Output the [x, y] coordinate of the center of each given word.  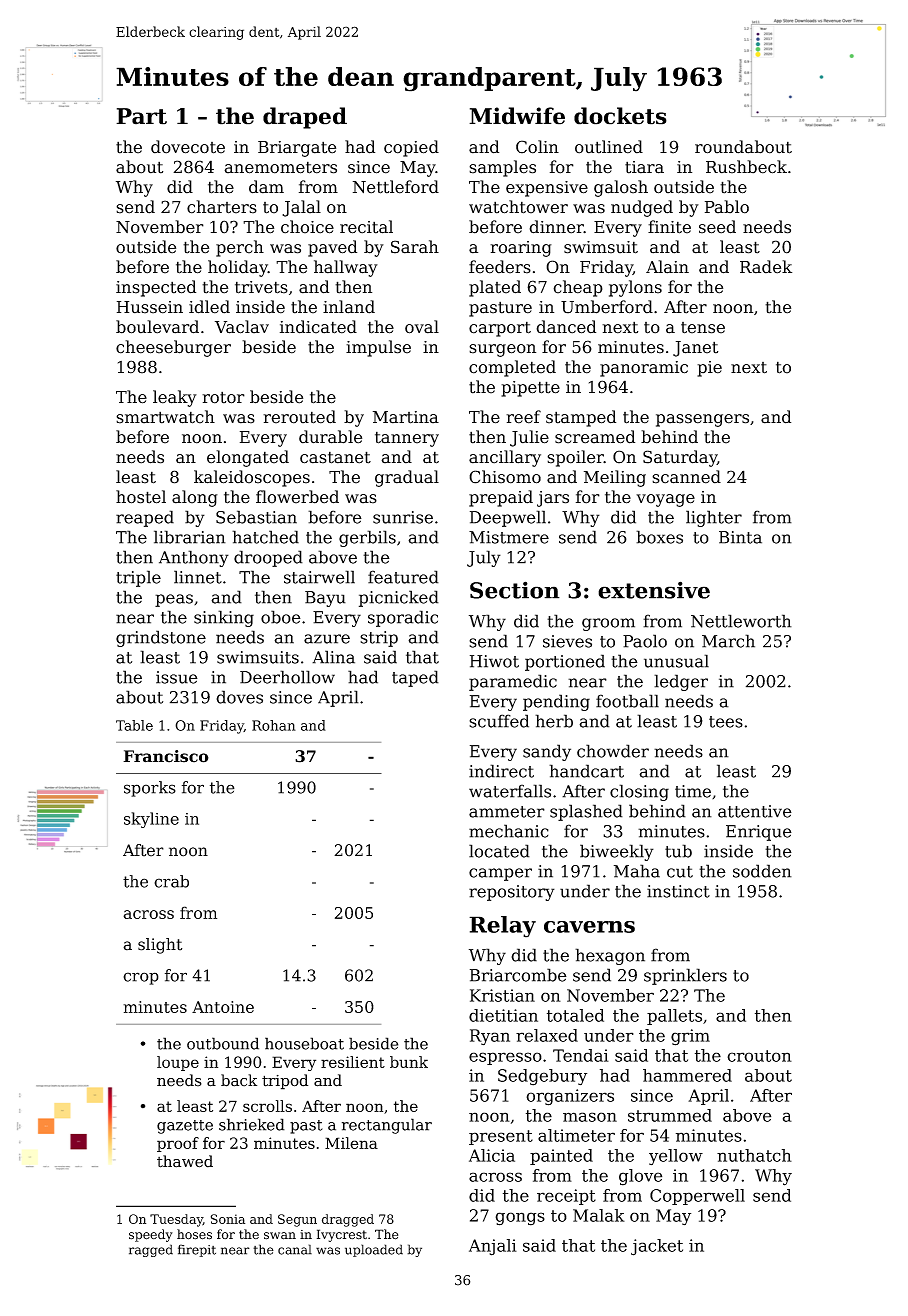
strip [379, 639]
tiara [644, 167]
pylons [635, 288]
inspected [156, 288]
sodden [762, 871]
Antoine [223, 1007]
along [195, 498]
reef [523, 417]
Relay [502, 927]
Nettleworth [741, 621]
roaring [521, 249]
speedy [151, 1235]
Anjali [493, 1247]
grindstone [161, 638]
